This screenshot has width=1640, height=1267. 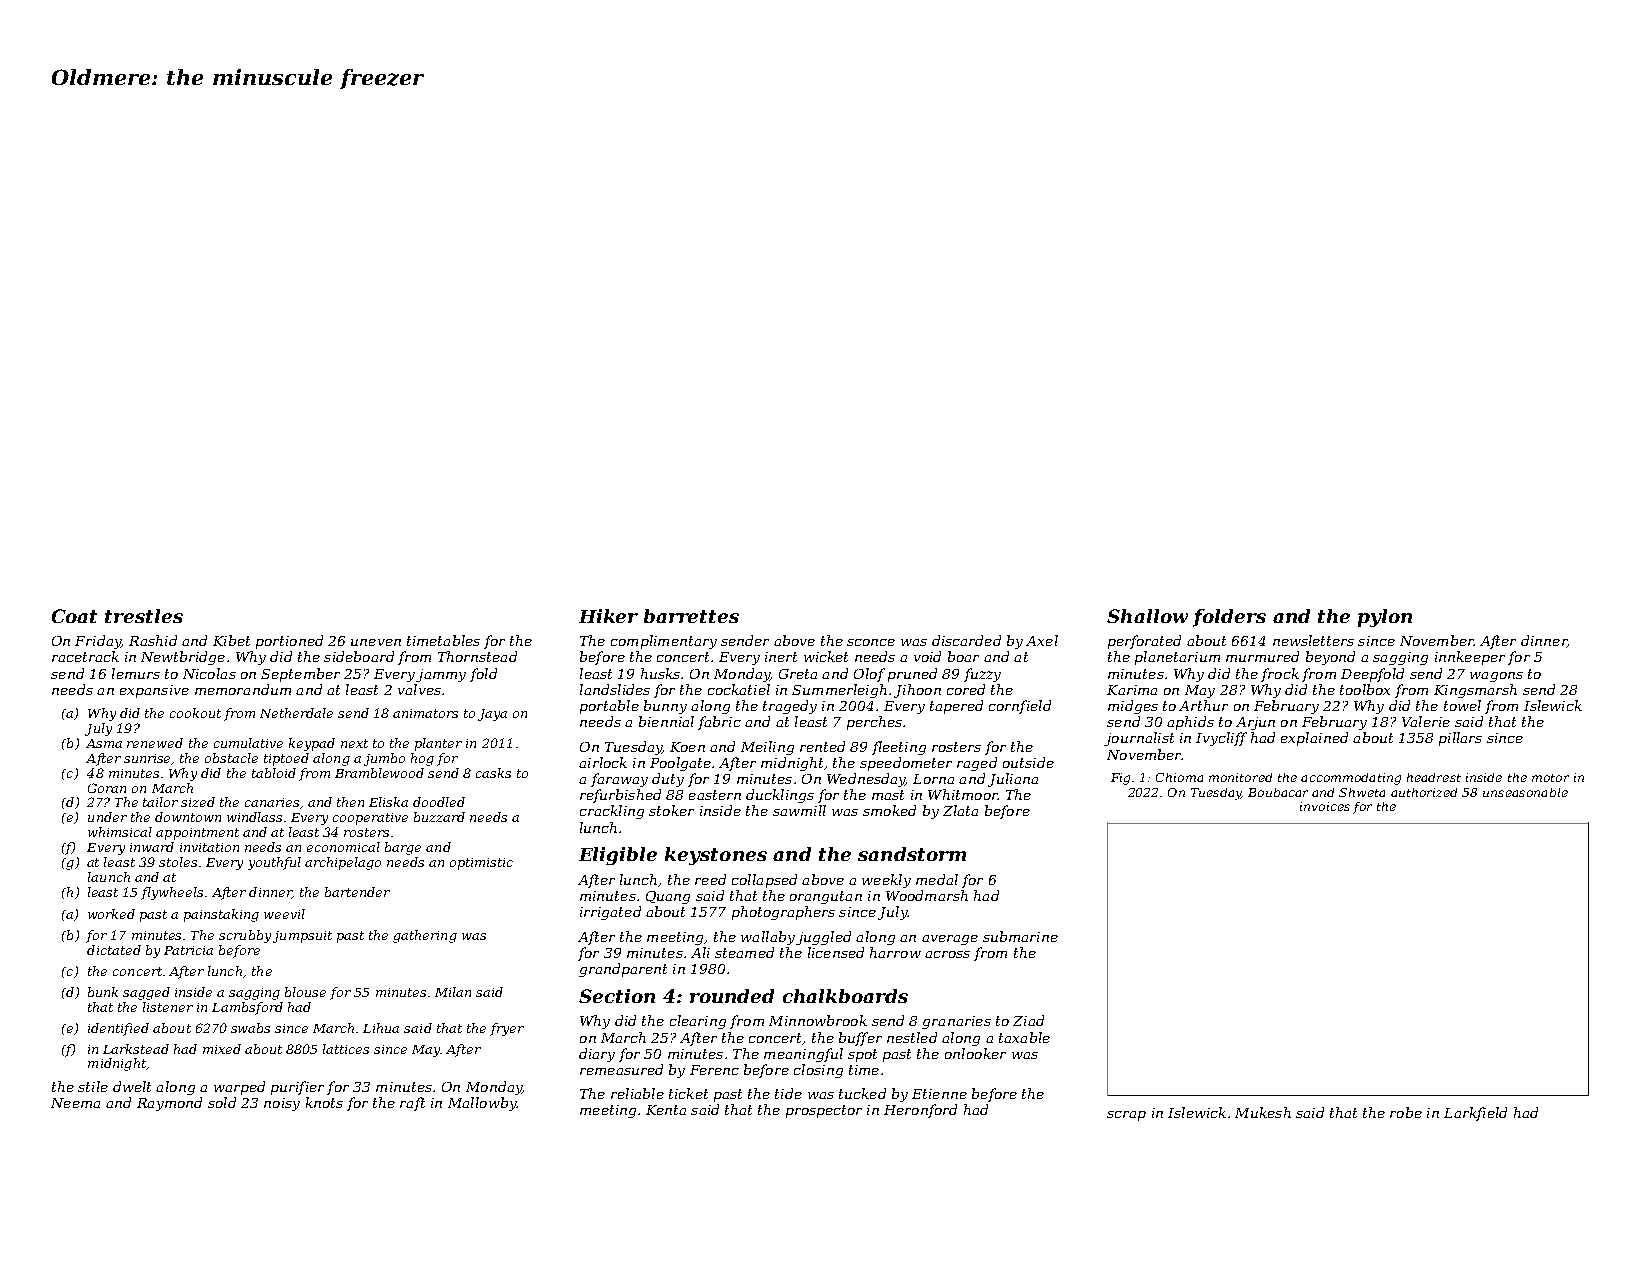 I want to click on Kibet, so click(x=231, y=640).
